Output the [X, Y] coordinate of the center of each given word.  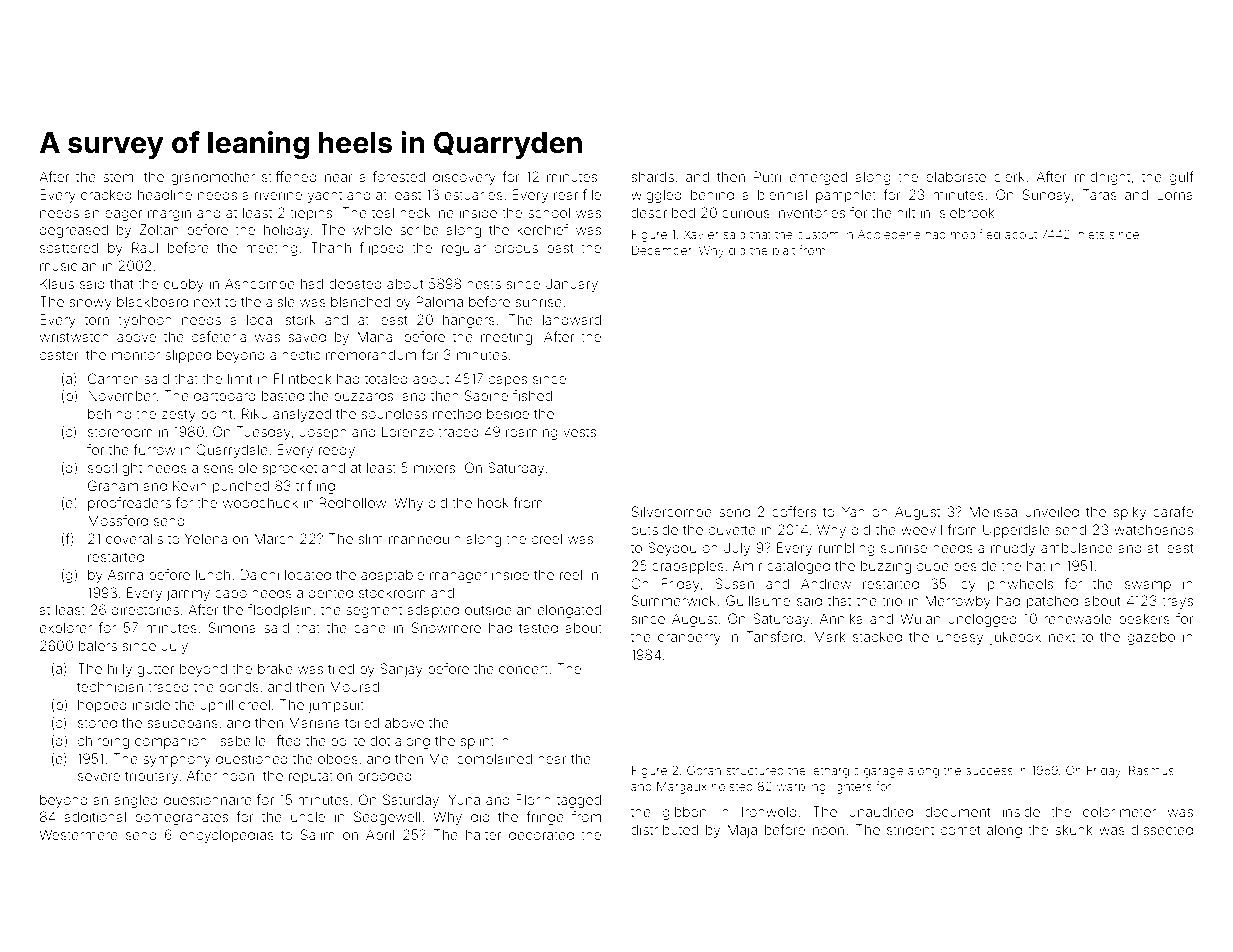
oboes [338, 758]
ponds [239, 688]
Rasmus [1151, 770]
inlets [1090, 234]
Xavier [701, 234]
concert [523, 669]
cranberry [689, 638]
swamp [1148, 586]
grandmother [213, 178]
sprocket [289, 469]
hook [493, 502]
